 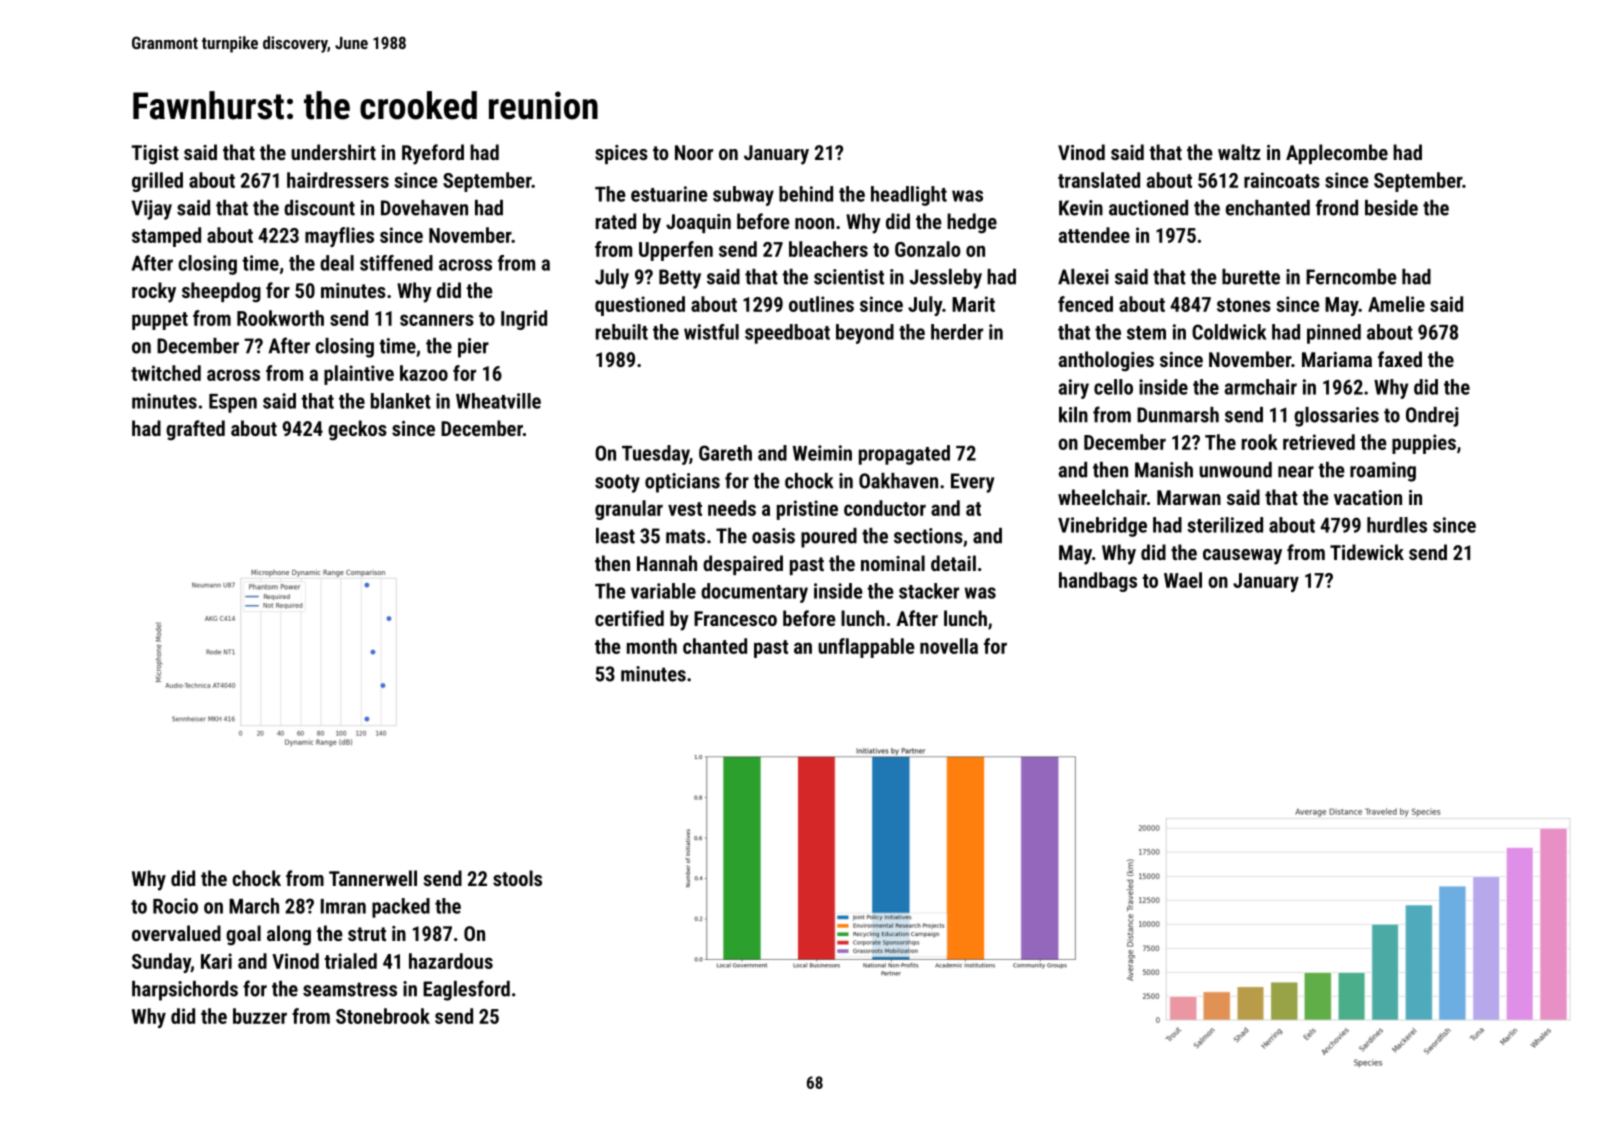 I want to click on Amelie, so click(x=1396, y=304).
